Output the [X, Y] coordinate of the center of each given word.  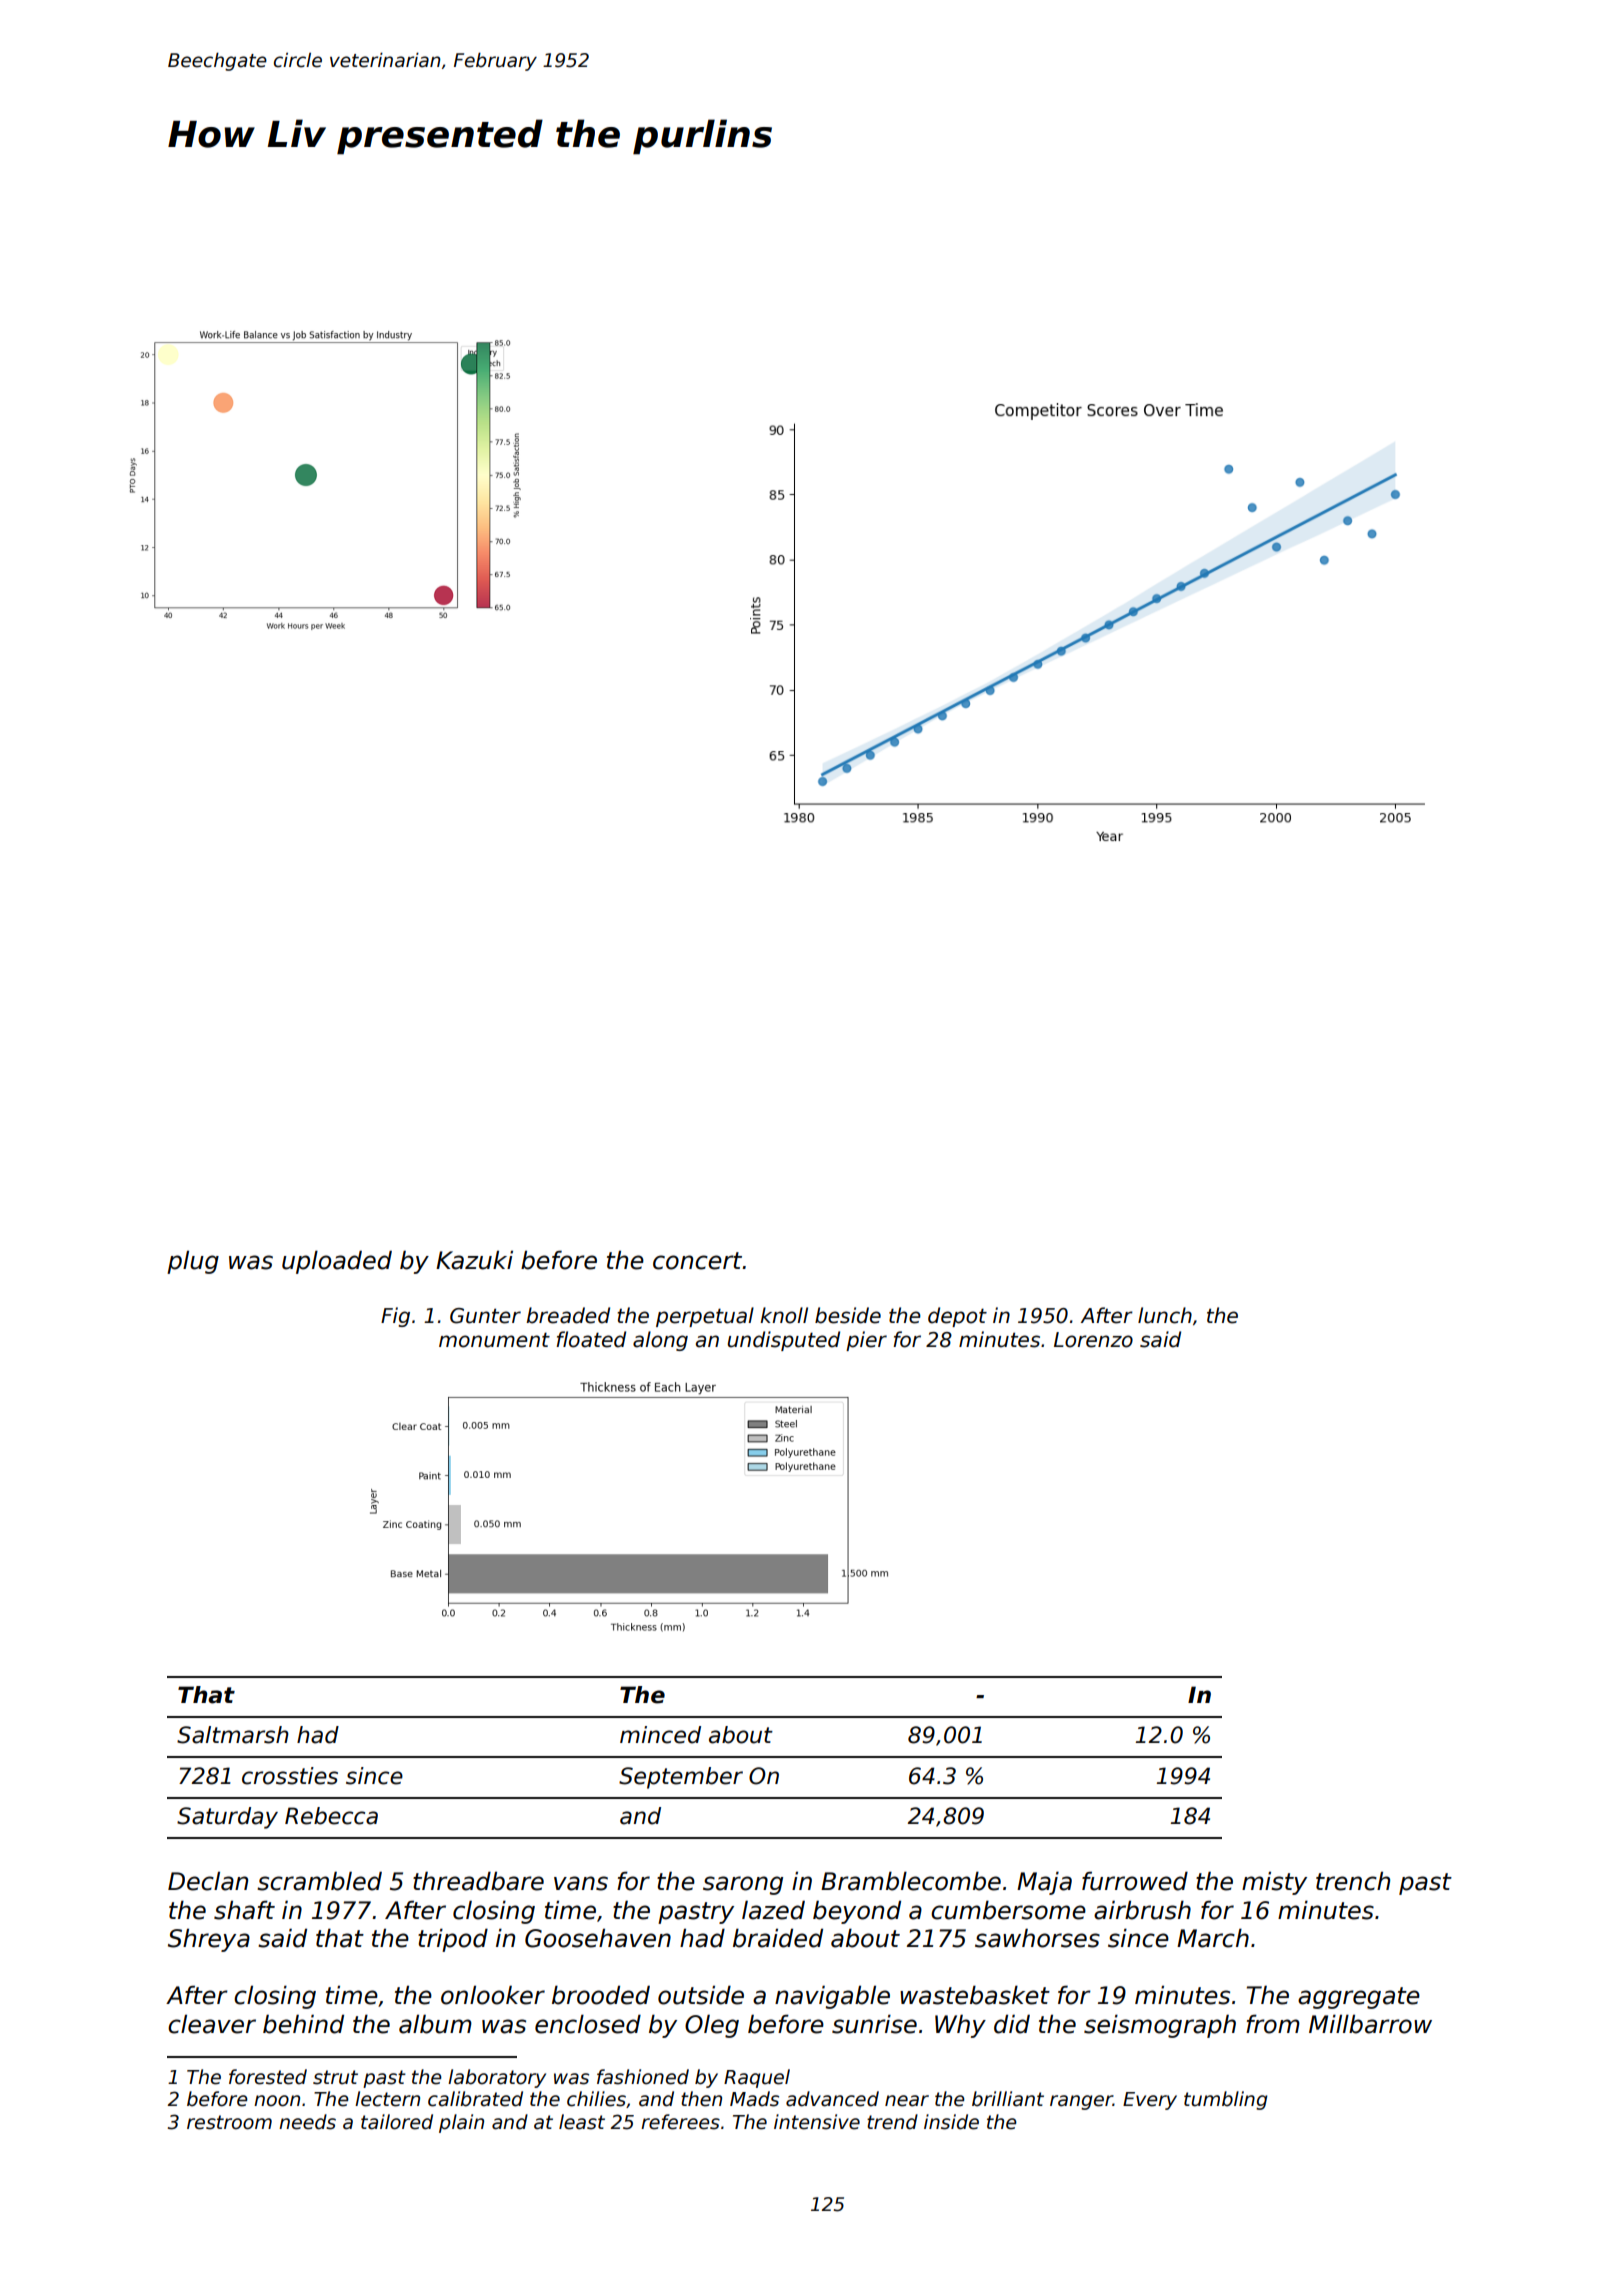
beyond [857, 1912]
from [1273, 2024]
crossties [290, 1776]
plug [193, 1262]
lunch [1165, 1315]
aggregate [1359, 1998]
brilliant [1008, 2099]
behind [303, 2024]
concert [698, 1261]
